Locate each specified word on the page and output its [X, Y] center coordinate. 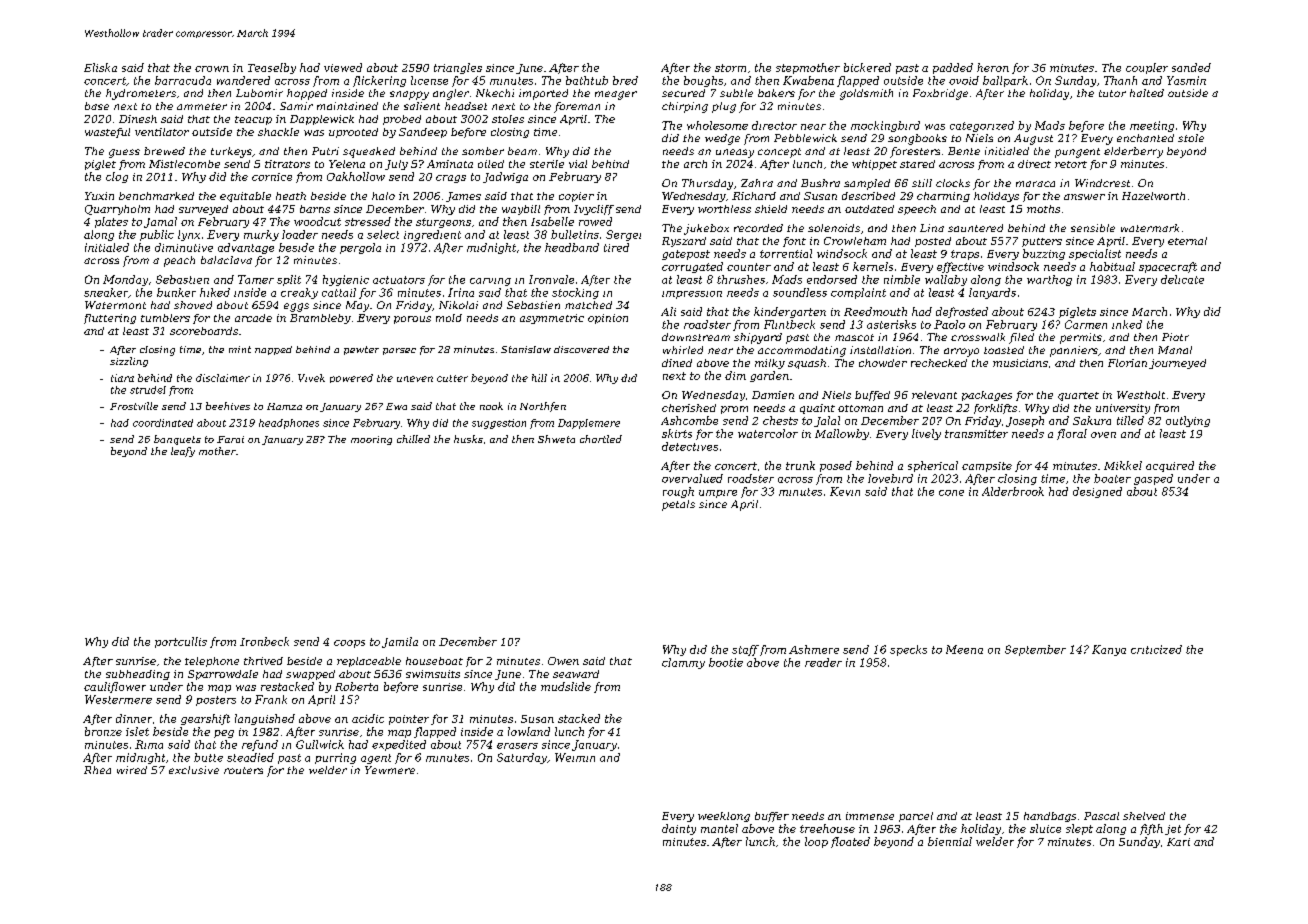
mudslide [566, 686]
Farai [230, 439]
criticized [1156, 649]
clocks [953, 183]
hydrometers [141, 94]
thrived [263, 661]
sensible [1093, 228]
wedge [722, 139]
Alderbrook [1013, 491]
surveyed [203, 210]
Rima [149, 744]
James [463, 197]
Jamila [400, 642]
